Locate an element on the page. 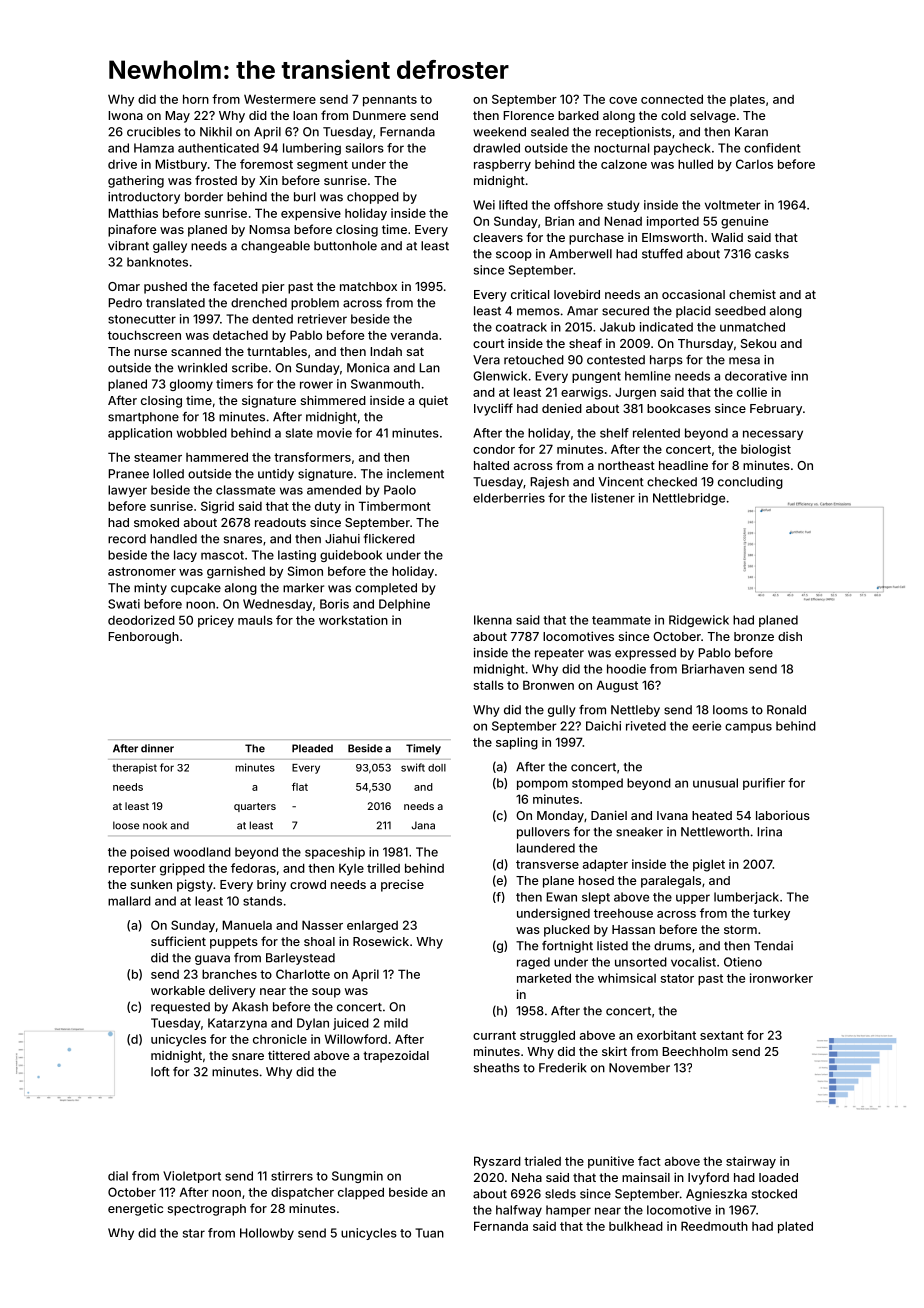 The image size is (924, 1308). biologist is located at coordinates (766, 450).
